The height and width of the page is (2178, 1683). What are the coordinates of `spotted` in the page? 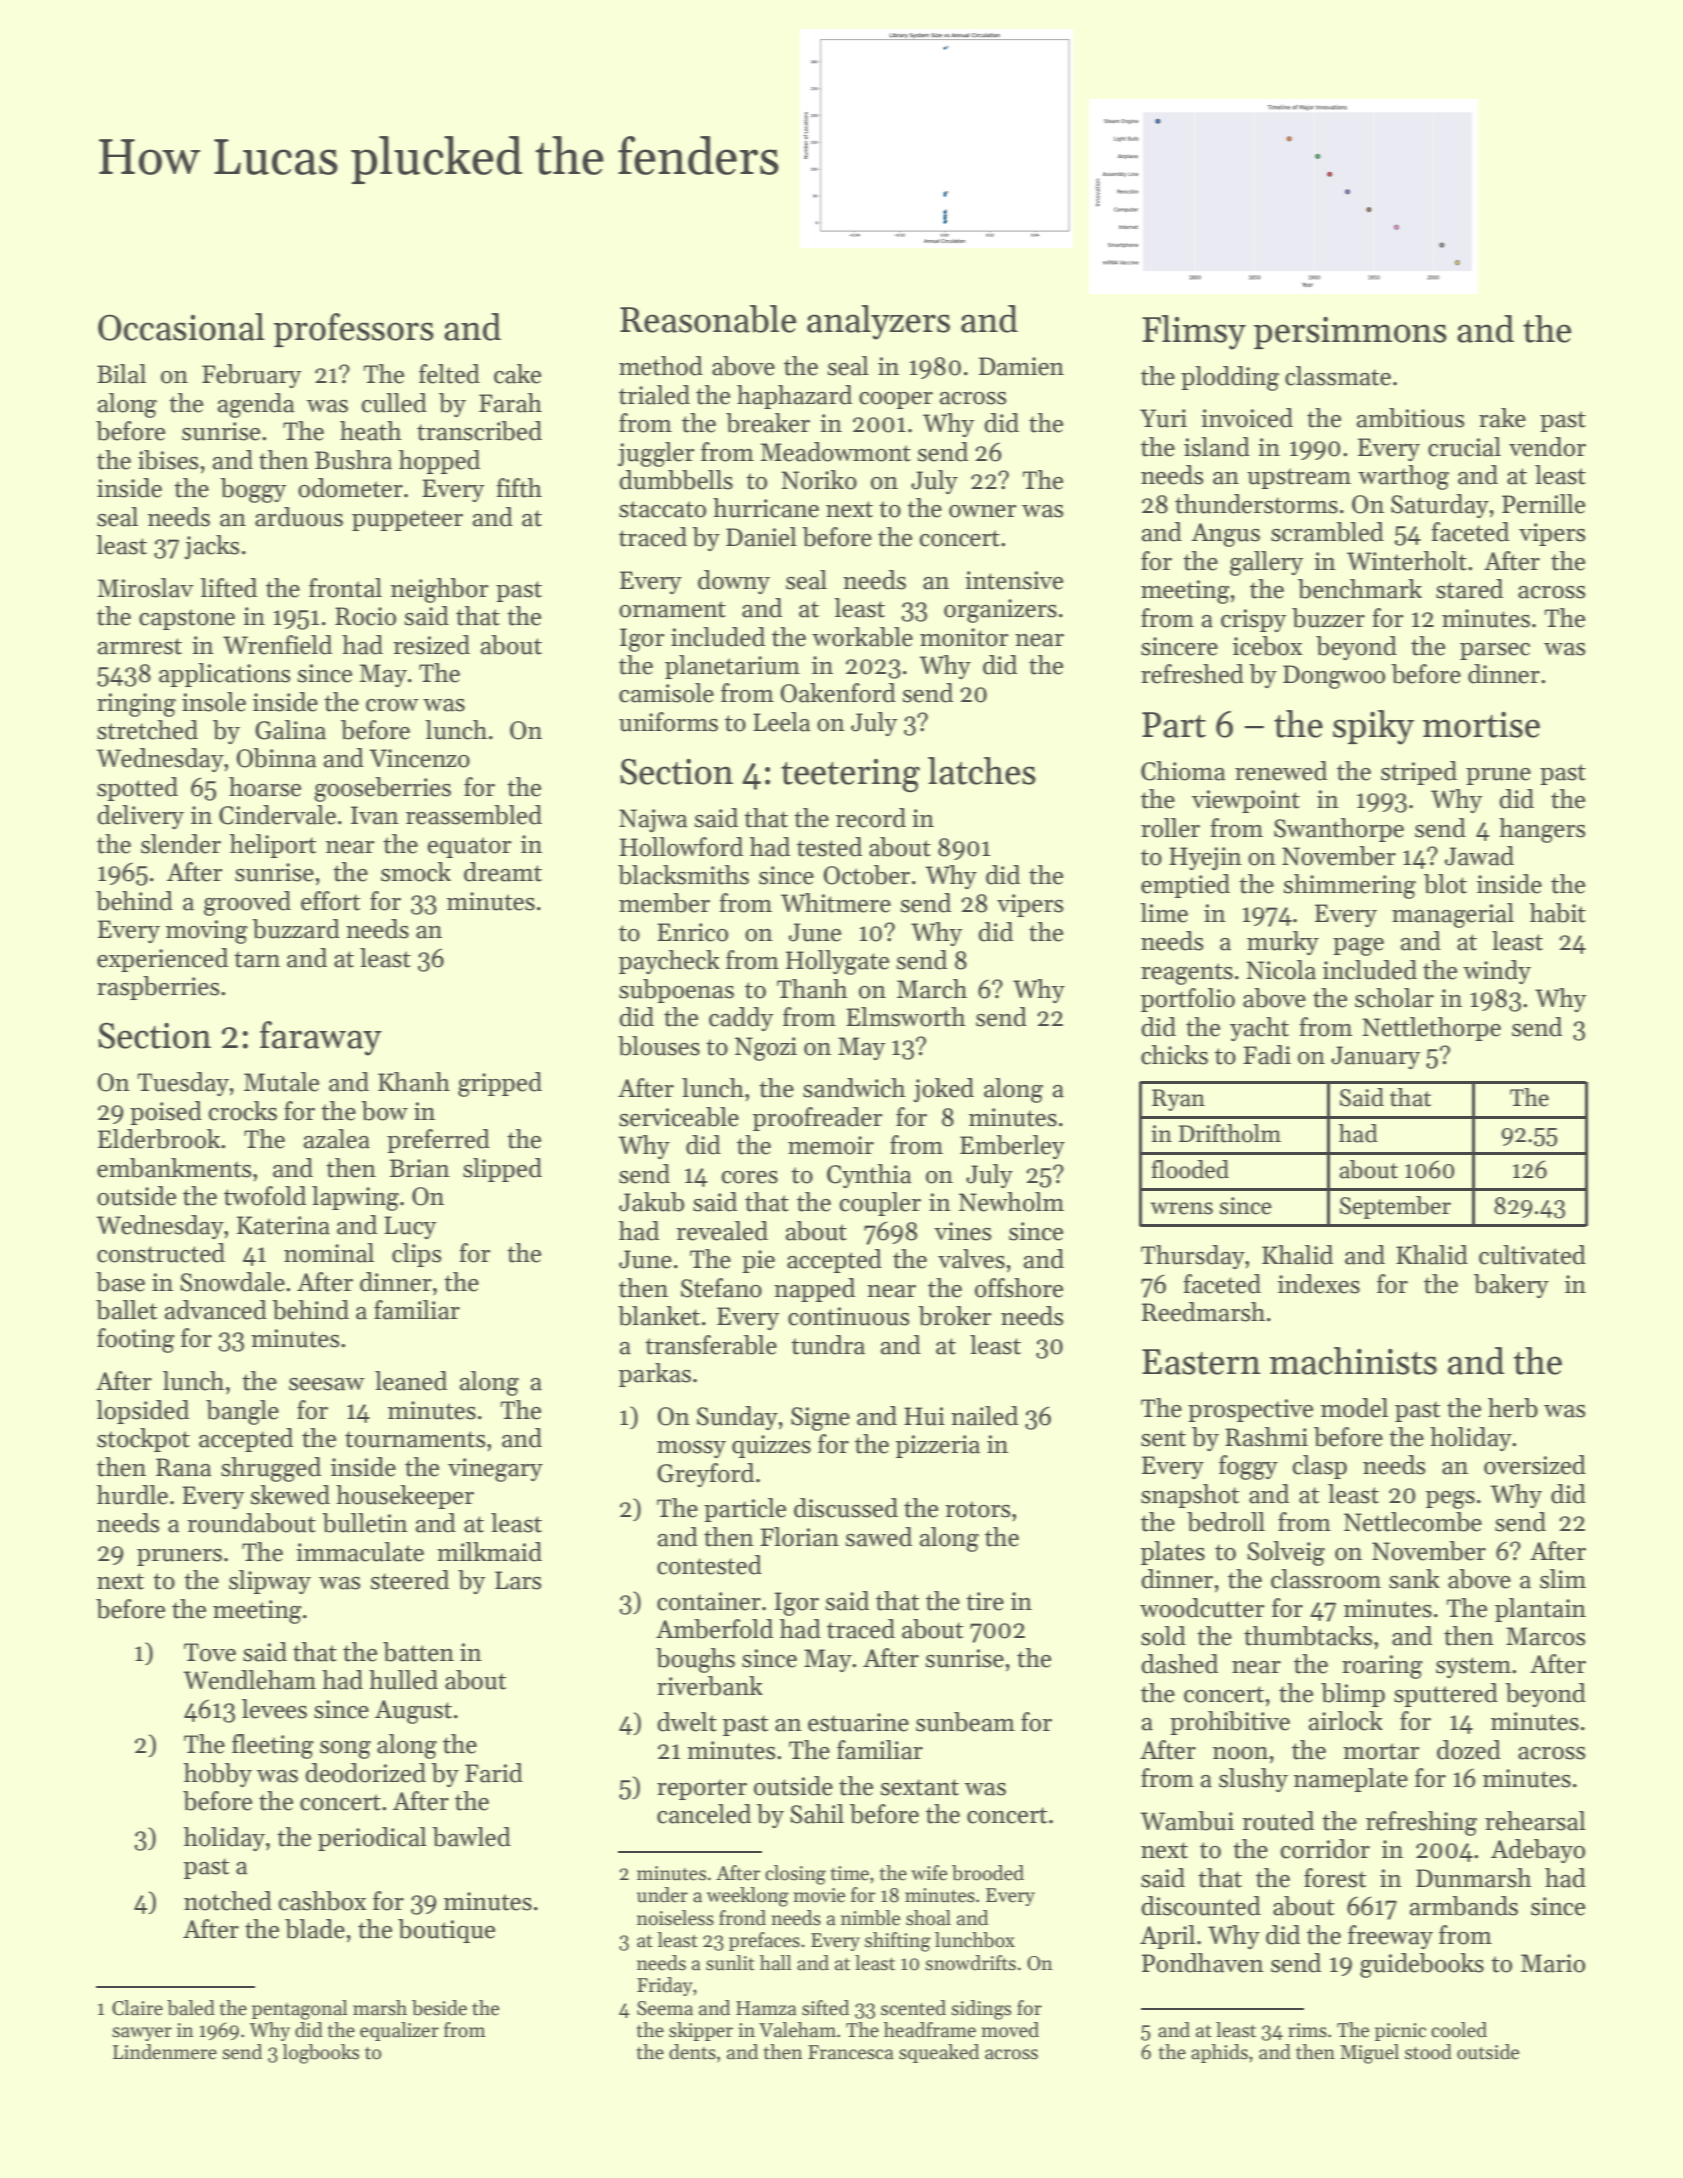 It's located at (137, 789).
